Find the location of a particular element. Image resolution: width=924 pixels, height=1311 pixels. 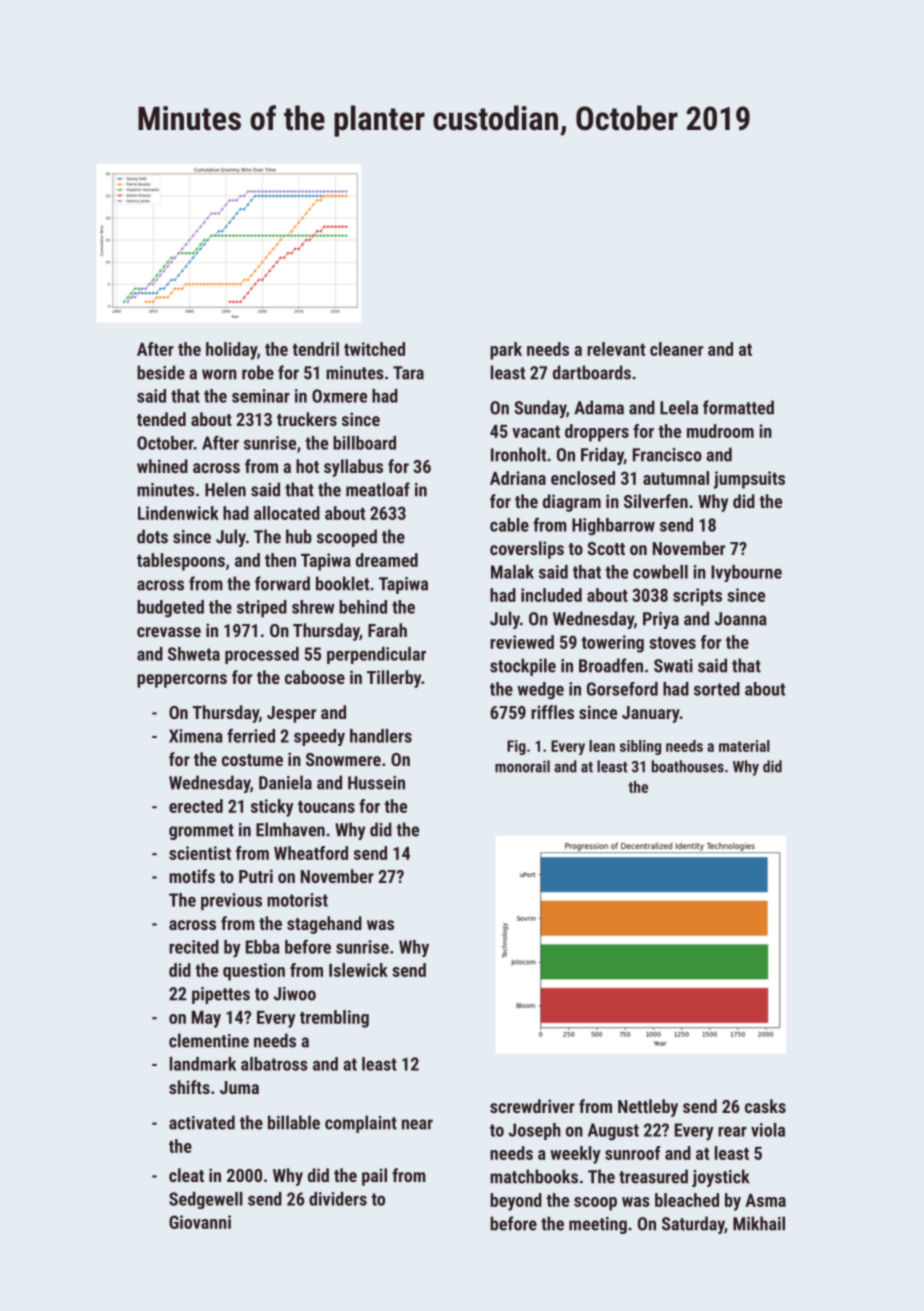

jumpsuits is located at coordinates (749, 480).
